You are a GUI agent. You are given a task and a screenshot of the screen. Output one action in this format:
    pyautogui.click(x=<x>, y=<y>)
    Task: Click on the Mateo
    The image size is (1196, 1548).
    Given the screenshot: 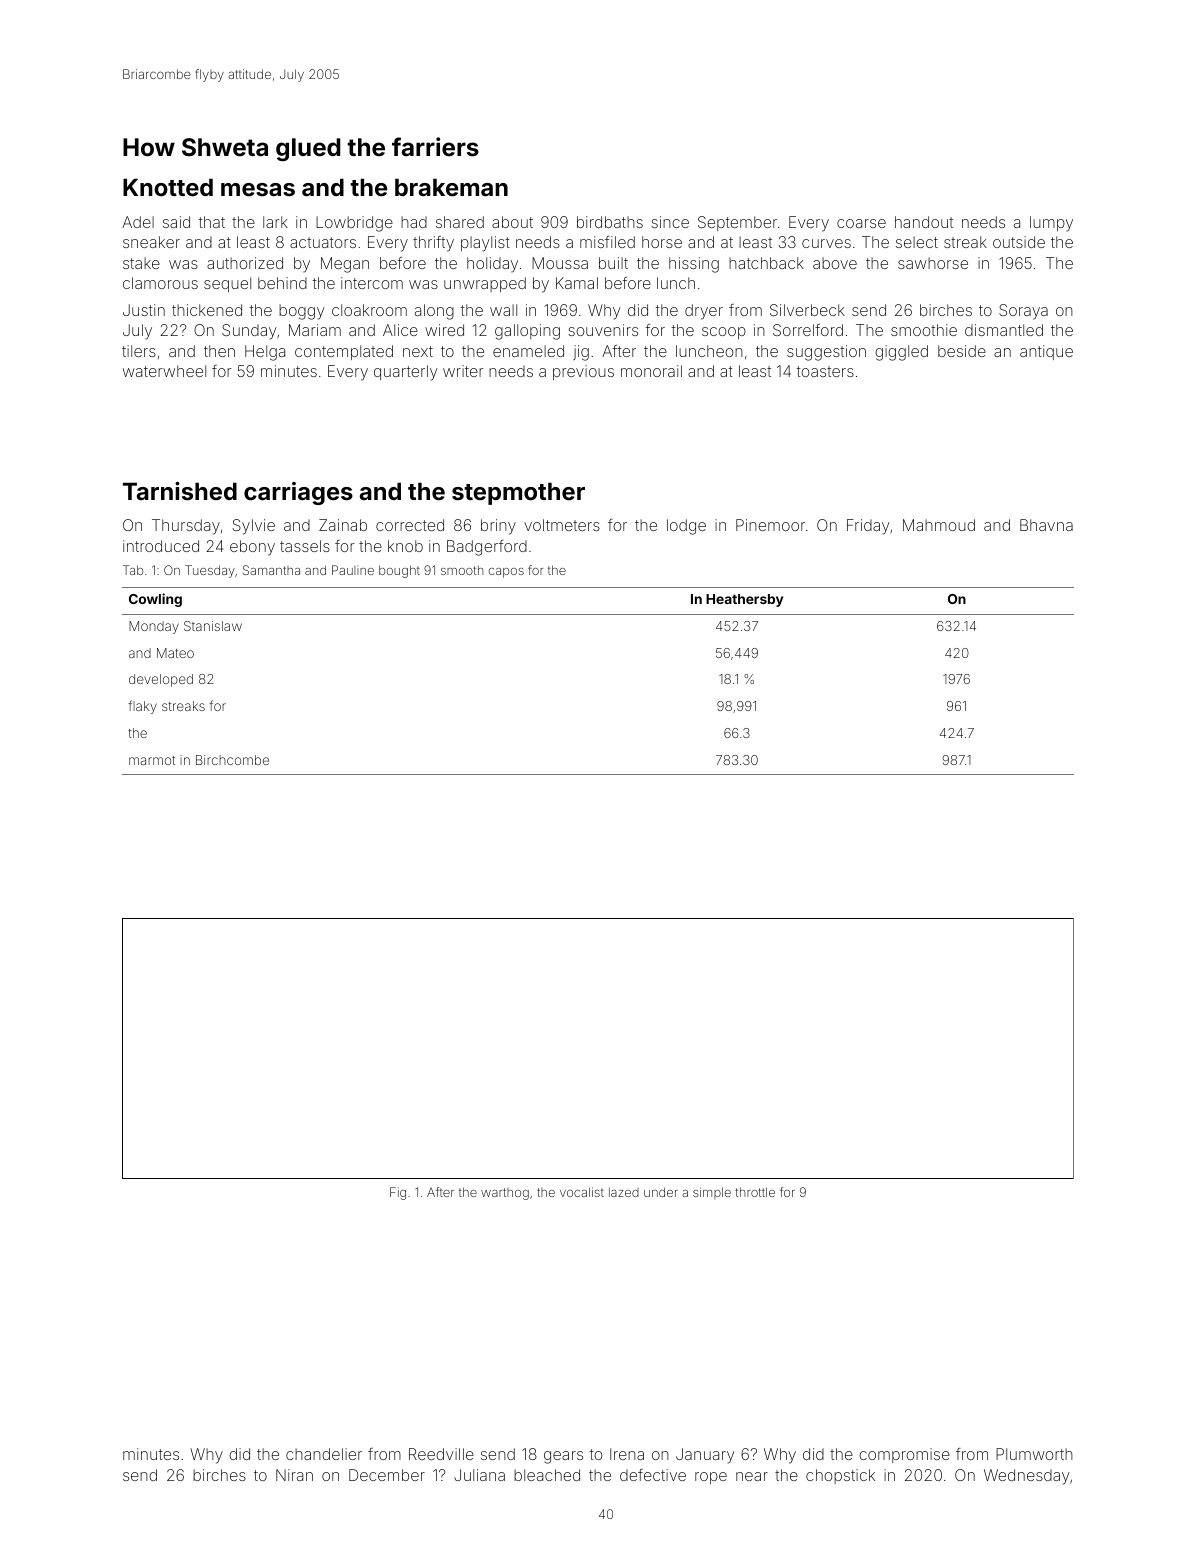 What is the action you would take?
    pyautogui.click(x=175, y=653)
